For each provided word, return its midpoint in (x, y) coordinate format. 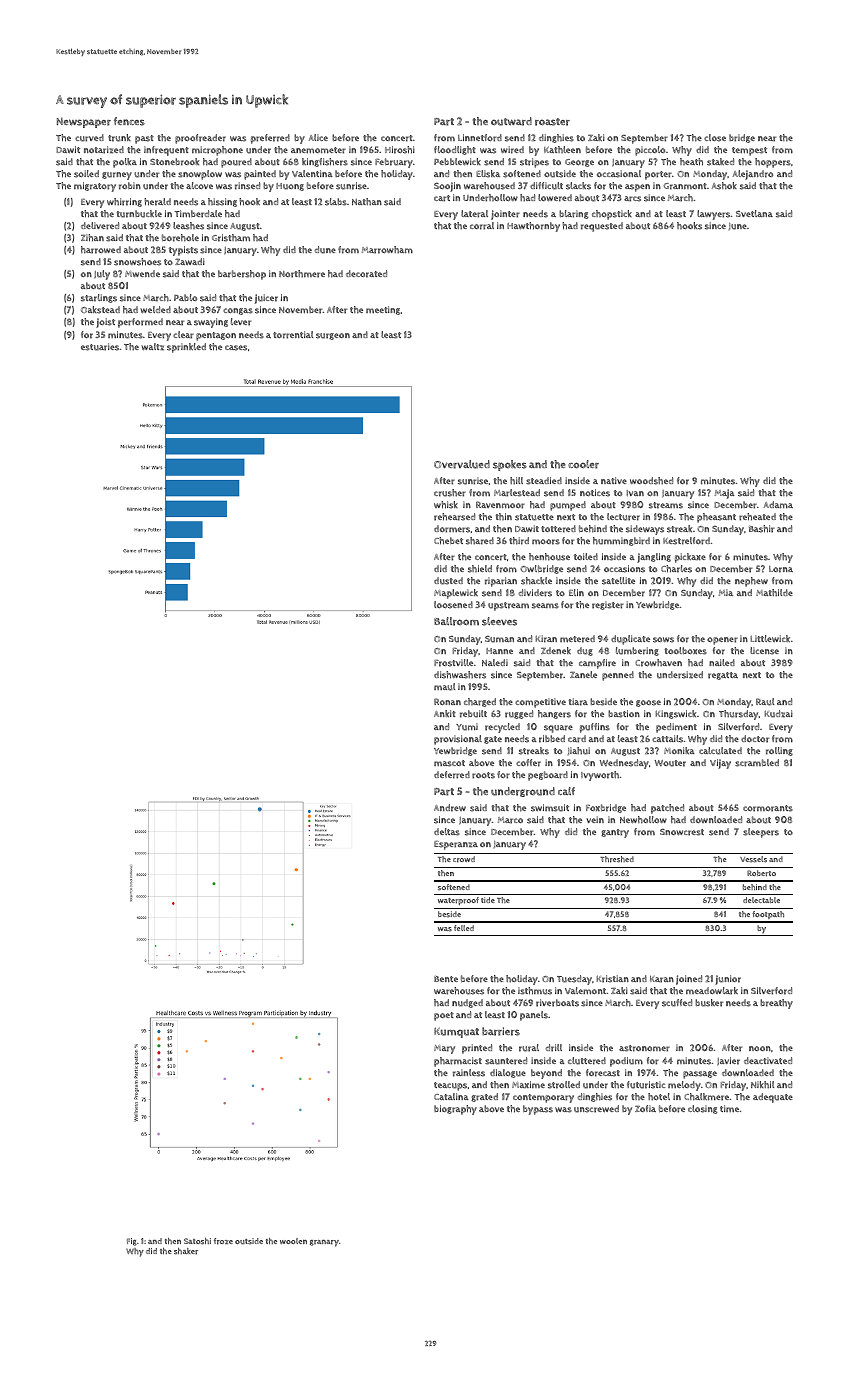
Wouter (670, 763)
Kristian (612, 979)
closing (703, 1109)
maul (444, 687)
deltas (447, 832)
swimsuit (550, 808)
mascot (449, 763)
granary (324, 1243)
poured (236, 163)
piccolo (650, 151)
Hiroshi (400, 150)
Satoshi (197, 1241)
